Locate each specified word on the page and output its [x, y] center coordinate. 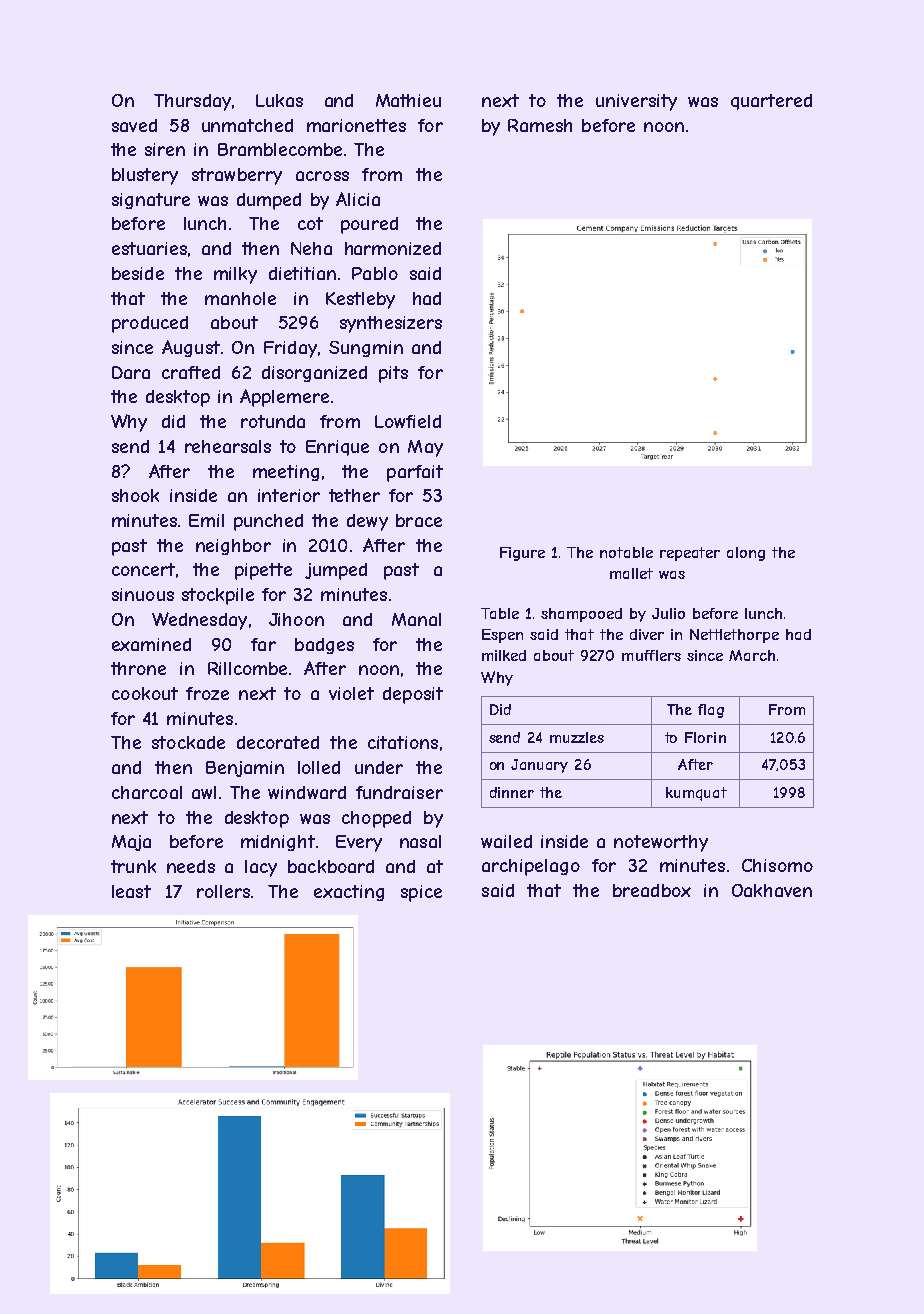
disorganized [314, 374]
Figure [522, 554]
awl [204, 792]
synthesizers [391, 324]
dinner [512, 792]
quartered [771, 102]
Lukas [279, 100]
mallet [631, 573]
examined [151, 644]
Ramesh [540, 125]
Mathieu [408, 100]
